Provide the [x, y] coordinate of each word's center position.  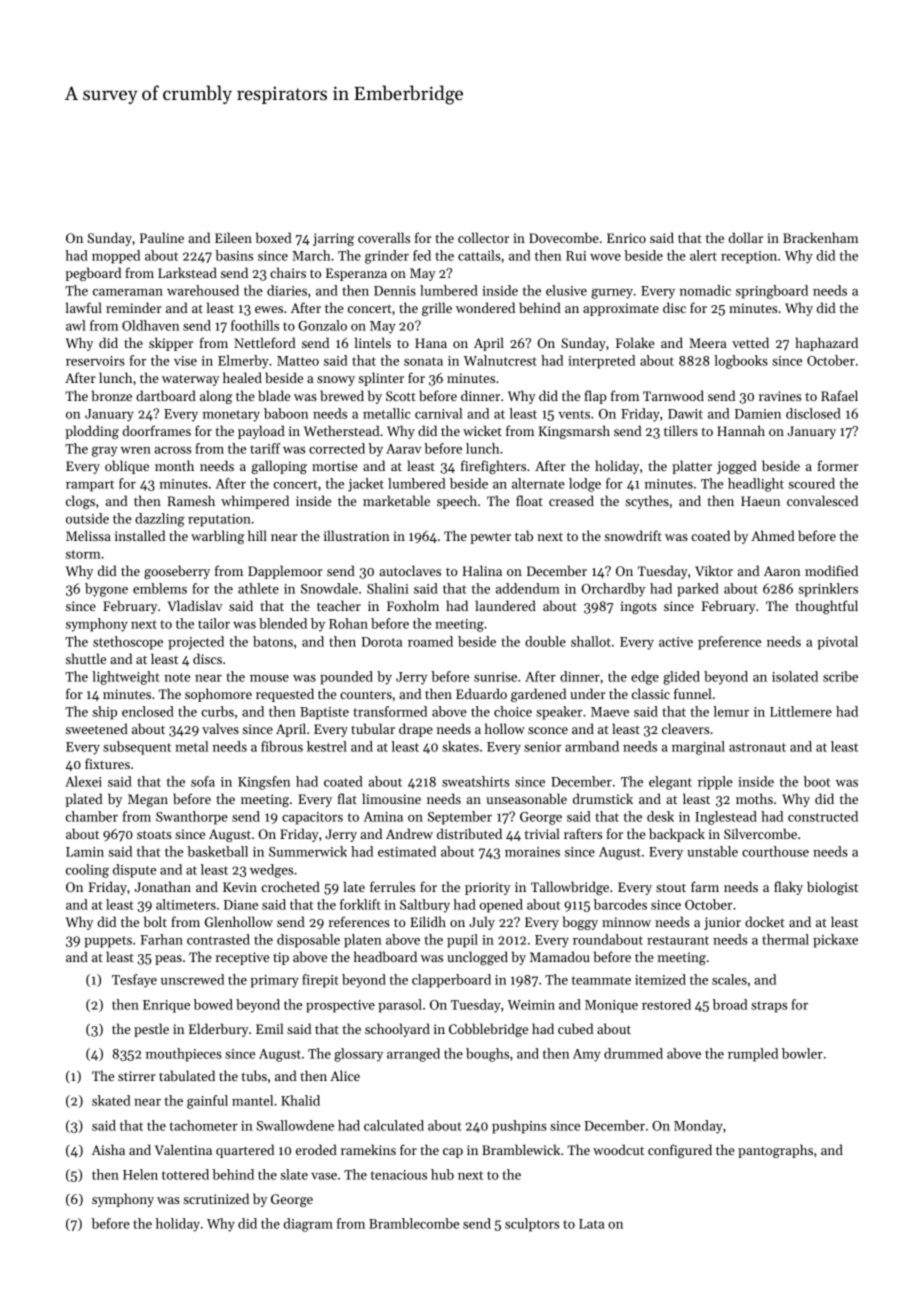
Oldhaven [150, 325]
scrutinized [216, 1198]
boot [817, 781]
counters [366, 694]
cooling [87, 871]
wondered [485, 307]
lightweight [126, 678]
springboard [772, 292]
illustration [356, 535]
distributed [469, 833]
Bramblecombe [414, 1223]
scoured [812, 483]
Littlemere [801, 711]
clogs [80, 502]
